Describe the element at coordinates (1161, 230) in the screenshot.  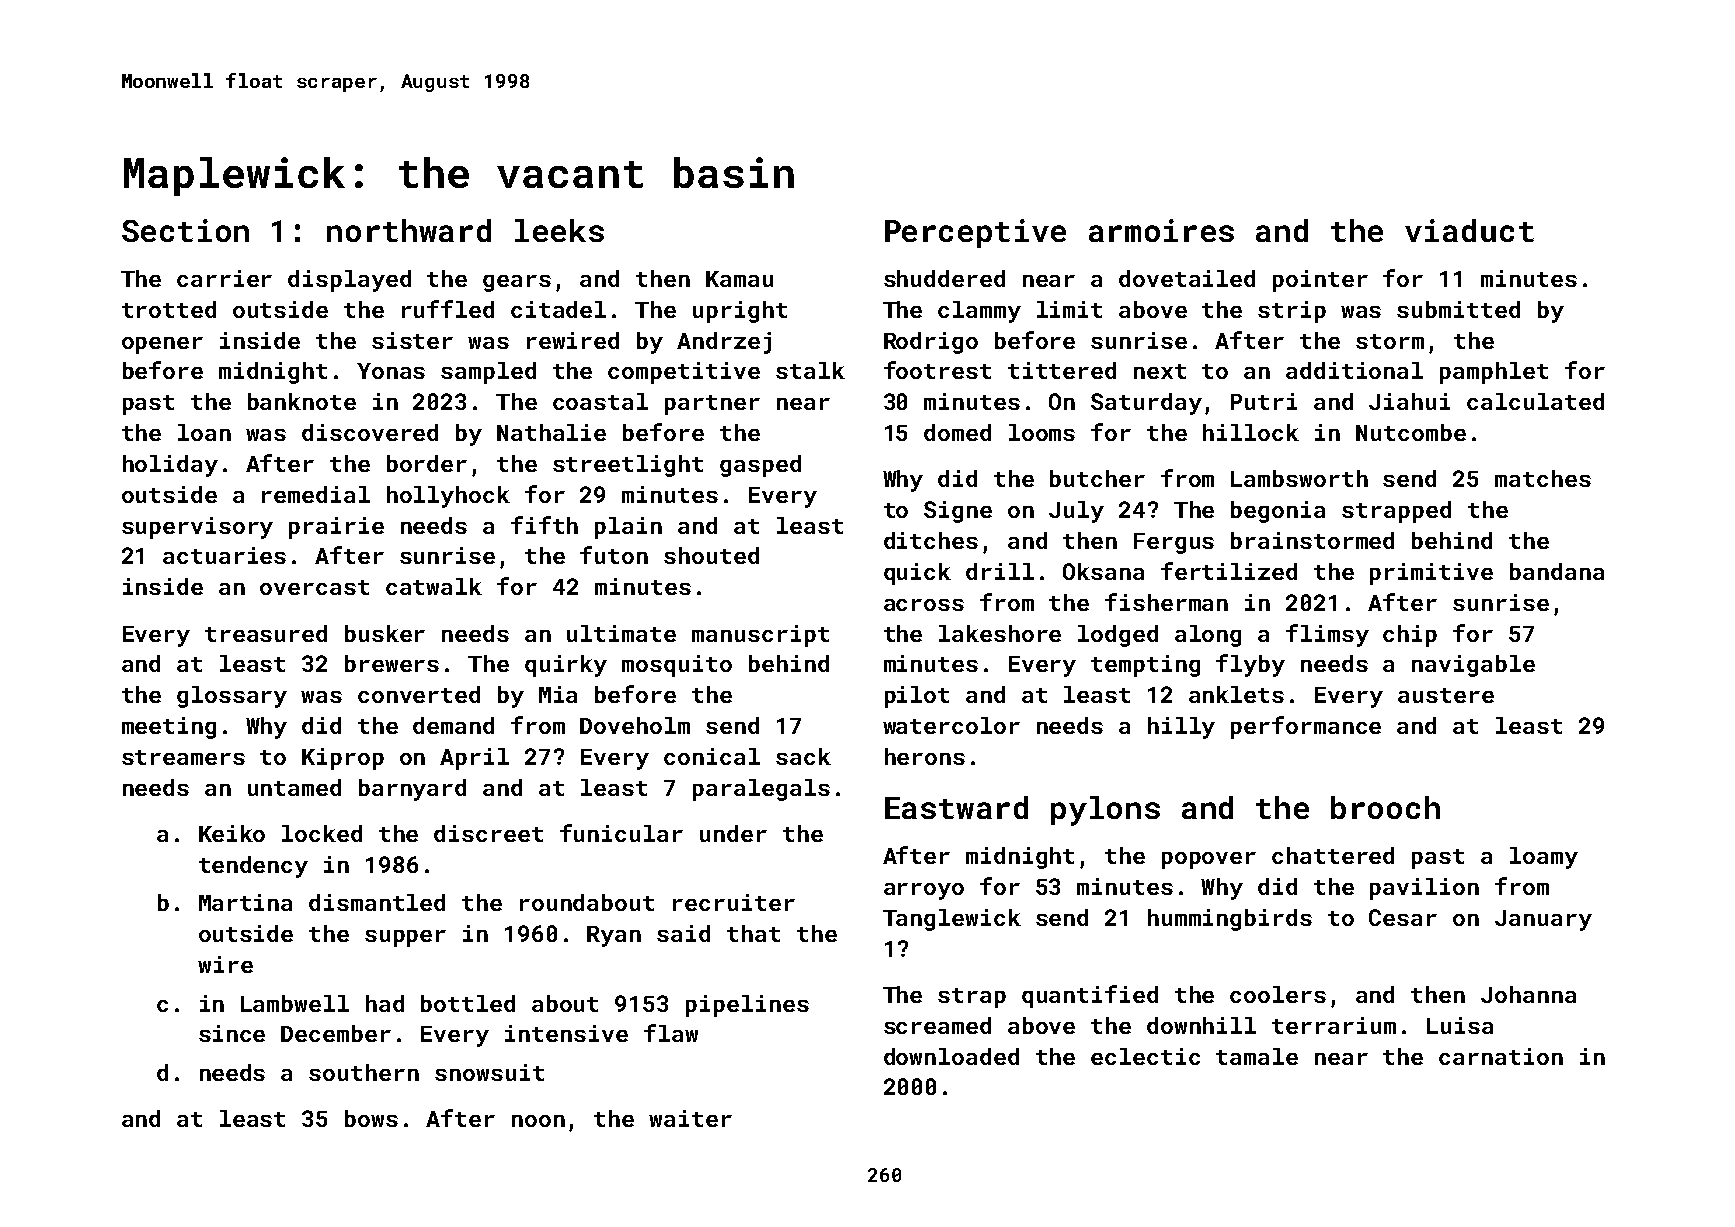
I see `armoires` at that location.
